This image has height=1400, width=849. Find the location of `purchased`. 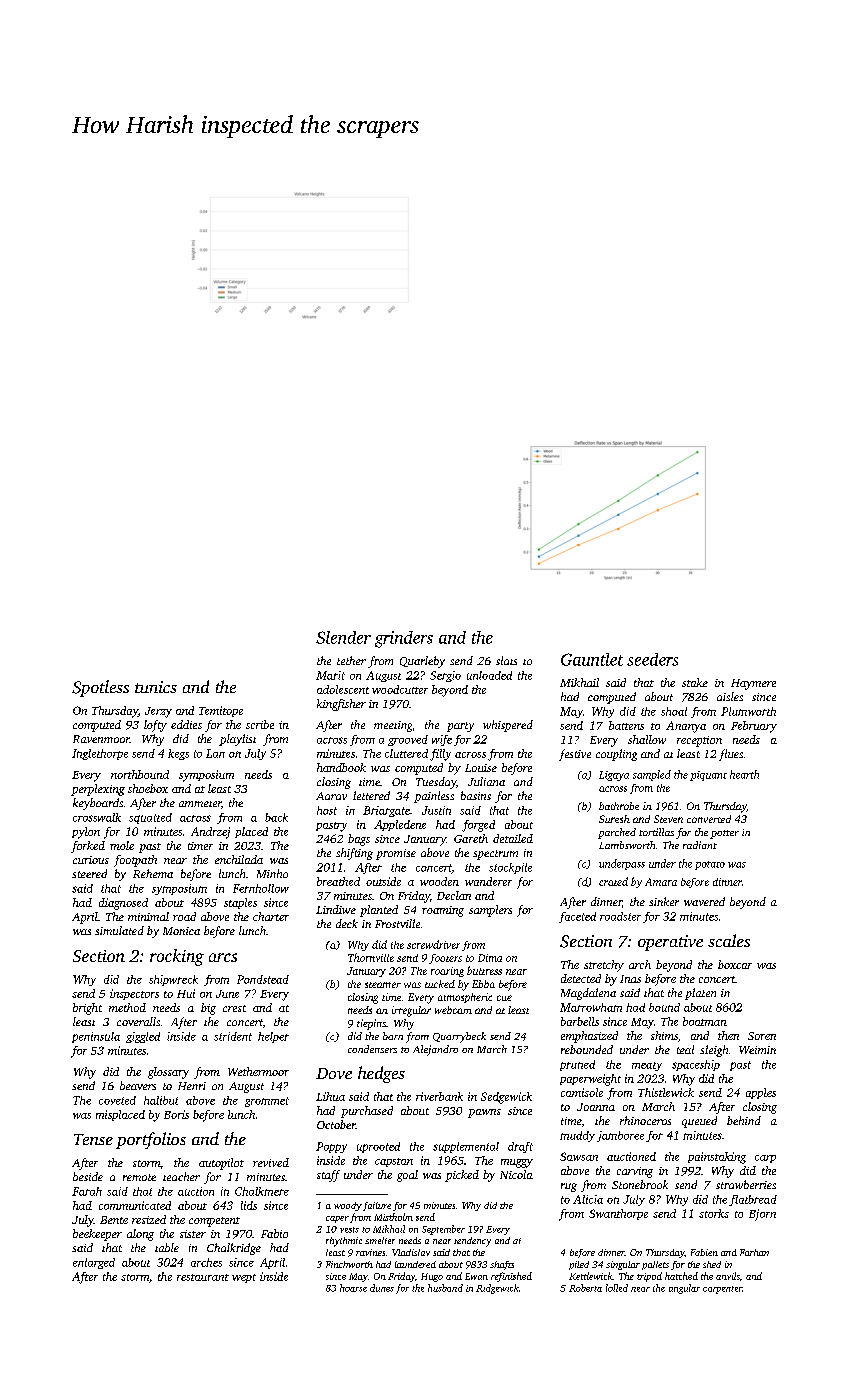

purchased is located at coordinates (367, 1112).
